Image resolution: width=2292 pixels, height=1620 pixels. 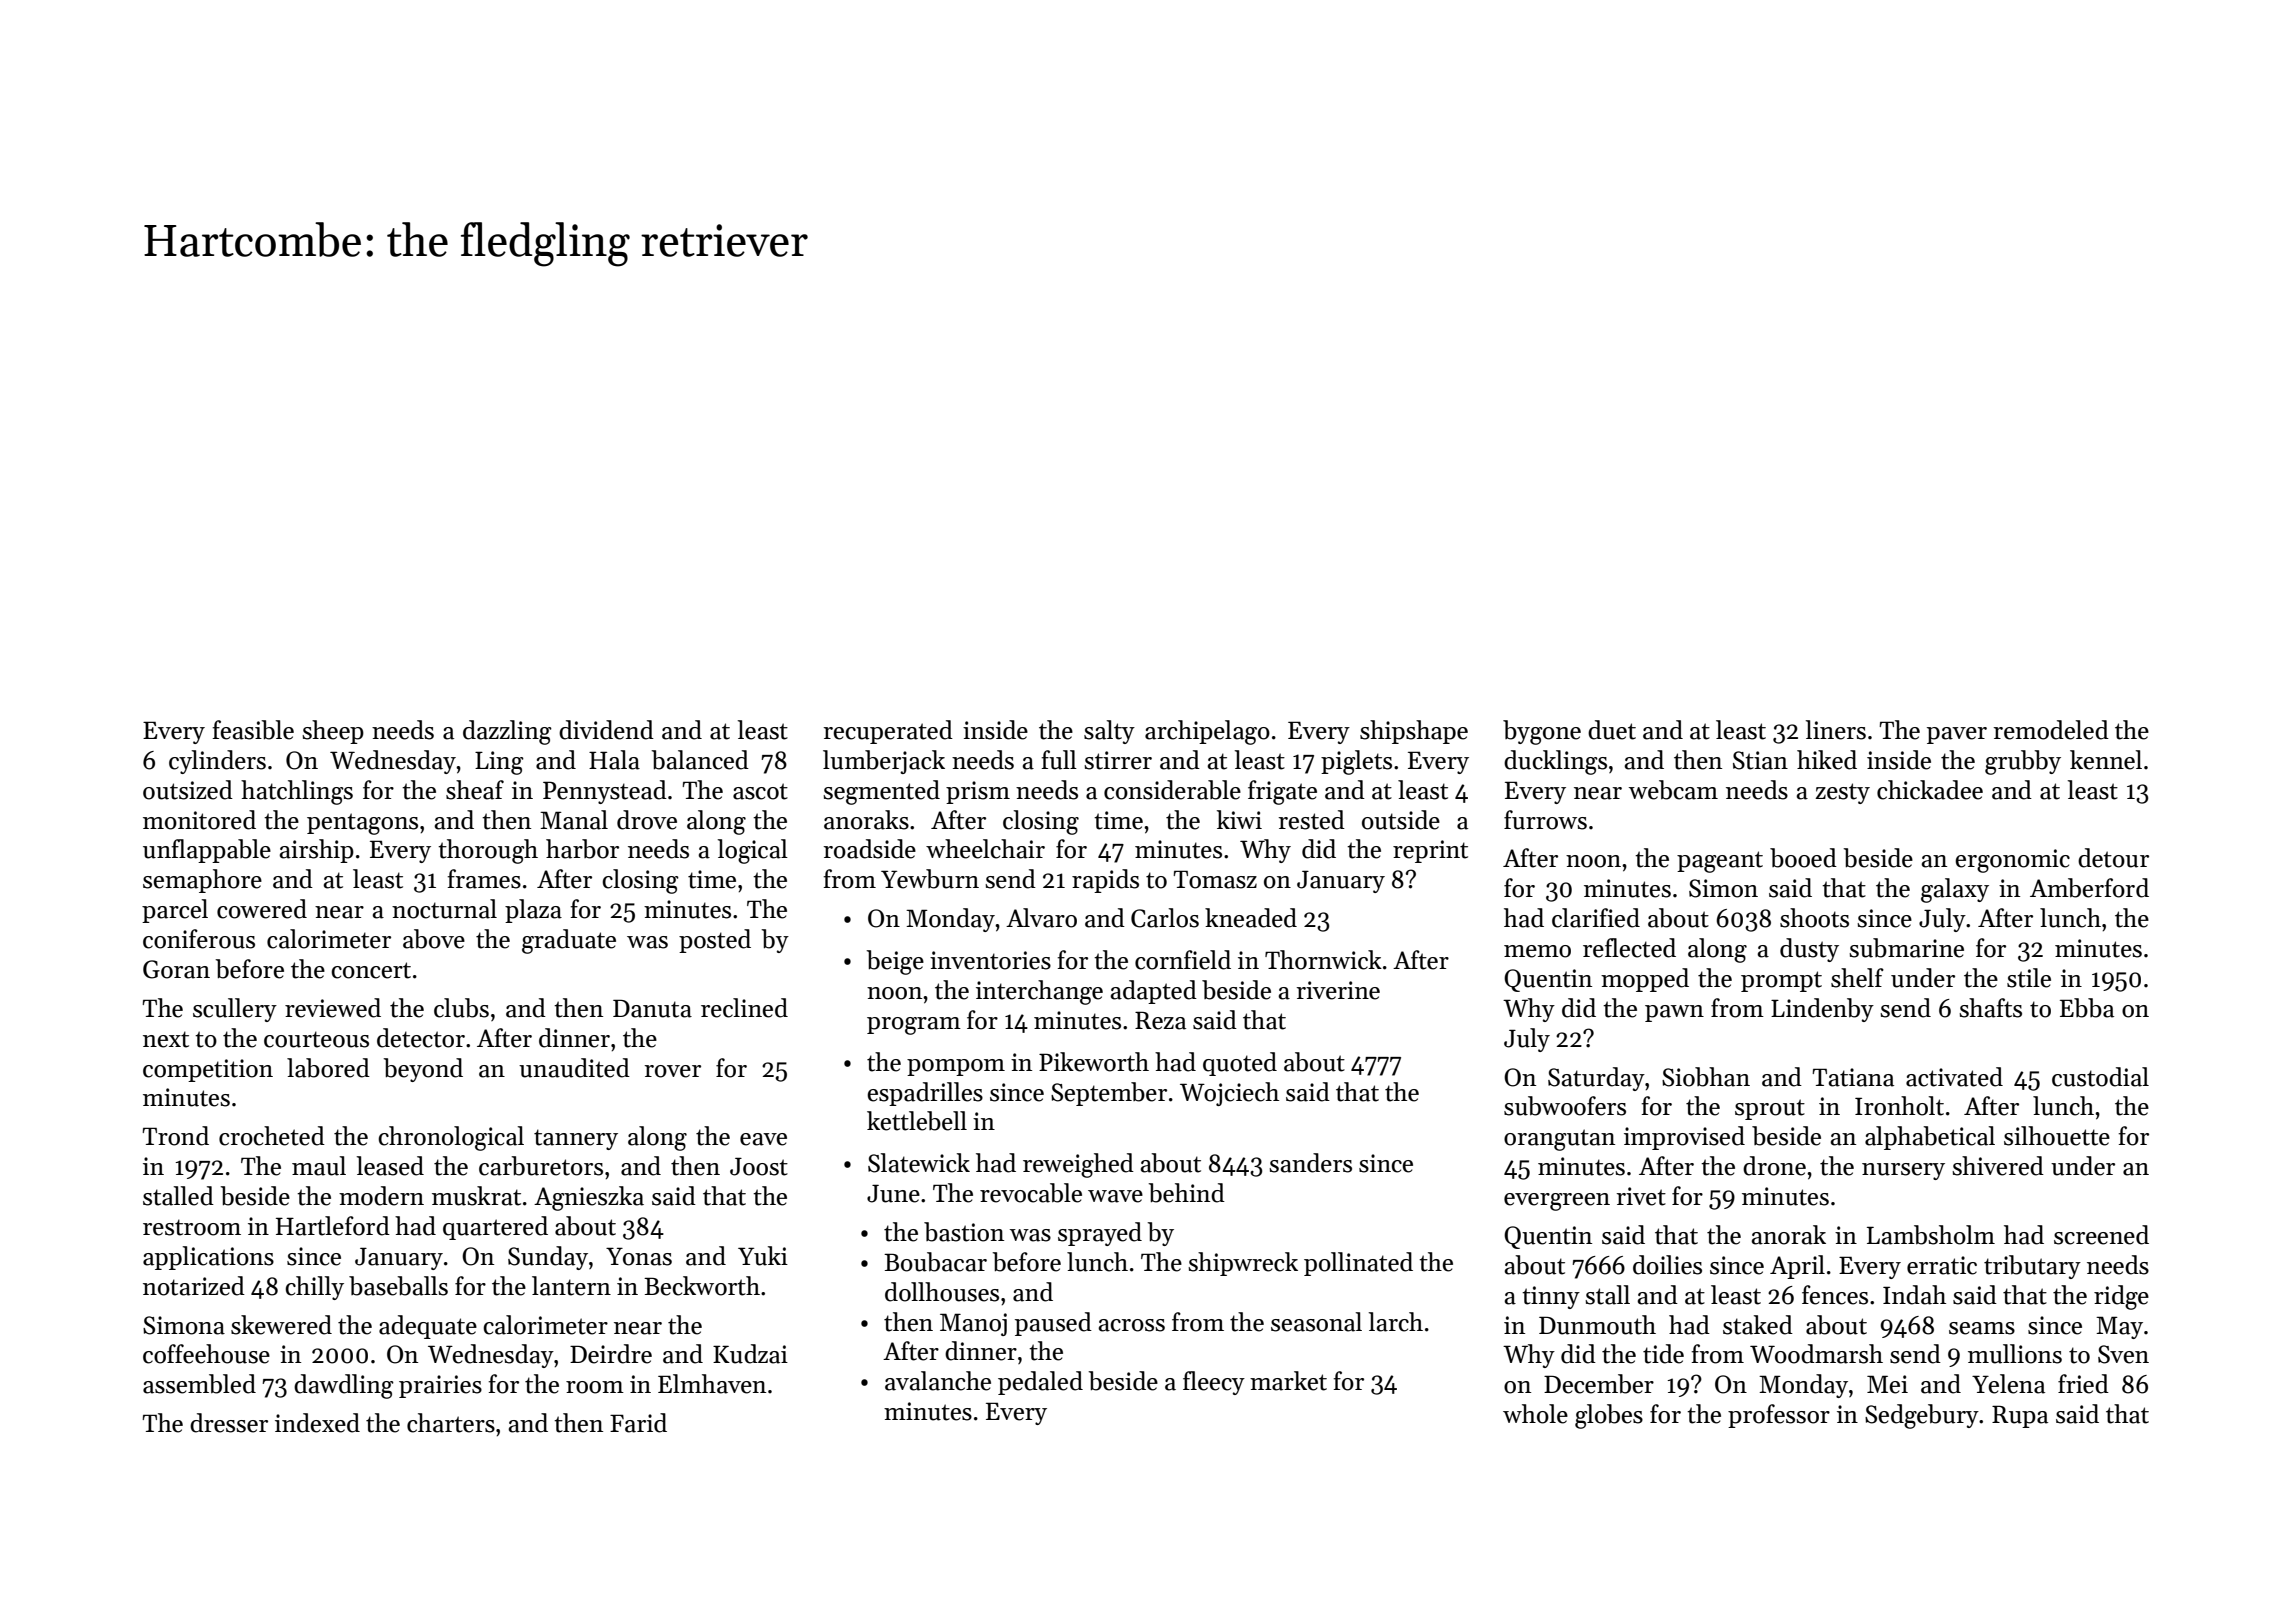 I want to click on Goran, so click(x=176, y=969).
